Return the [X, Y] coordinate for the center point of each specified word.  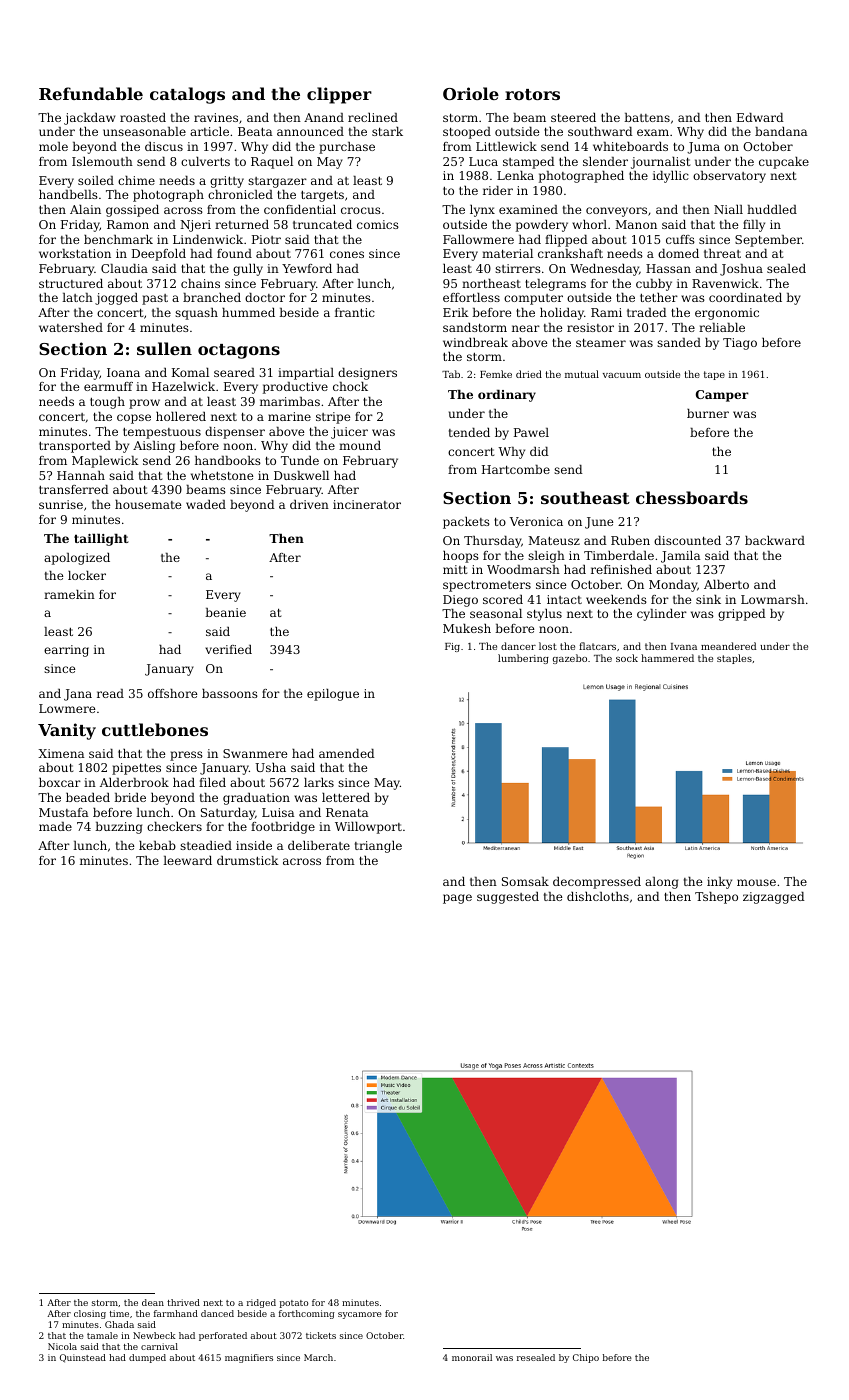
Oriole [471, 93]
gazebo [570, 659]
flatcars [597, 646]
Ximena [61, 753]
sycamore [360, 1315]
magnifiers [249, 1358]
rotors [532, 94]
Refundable [91, 93]
